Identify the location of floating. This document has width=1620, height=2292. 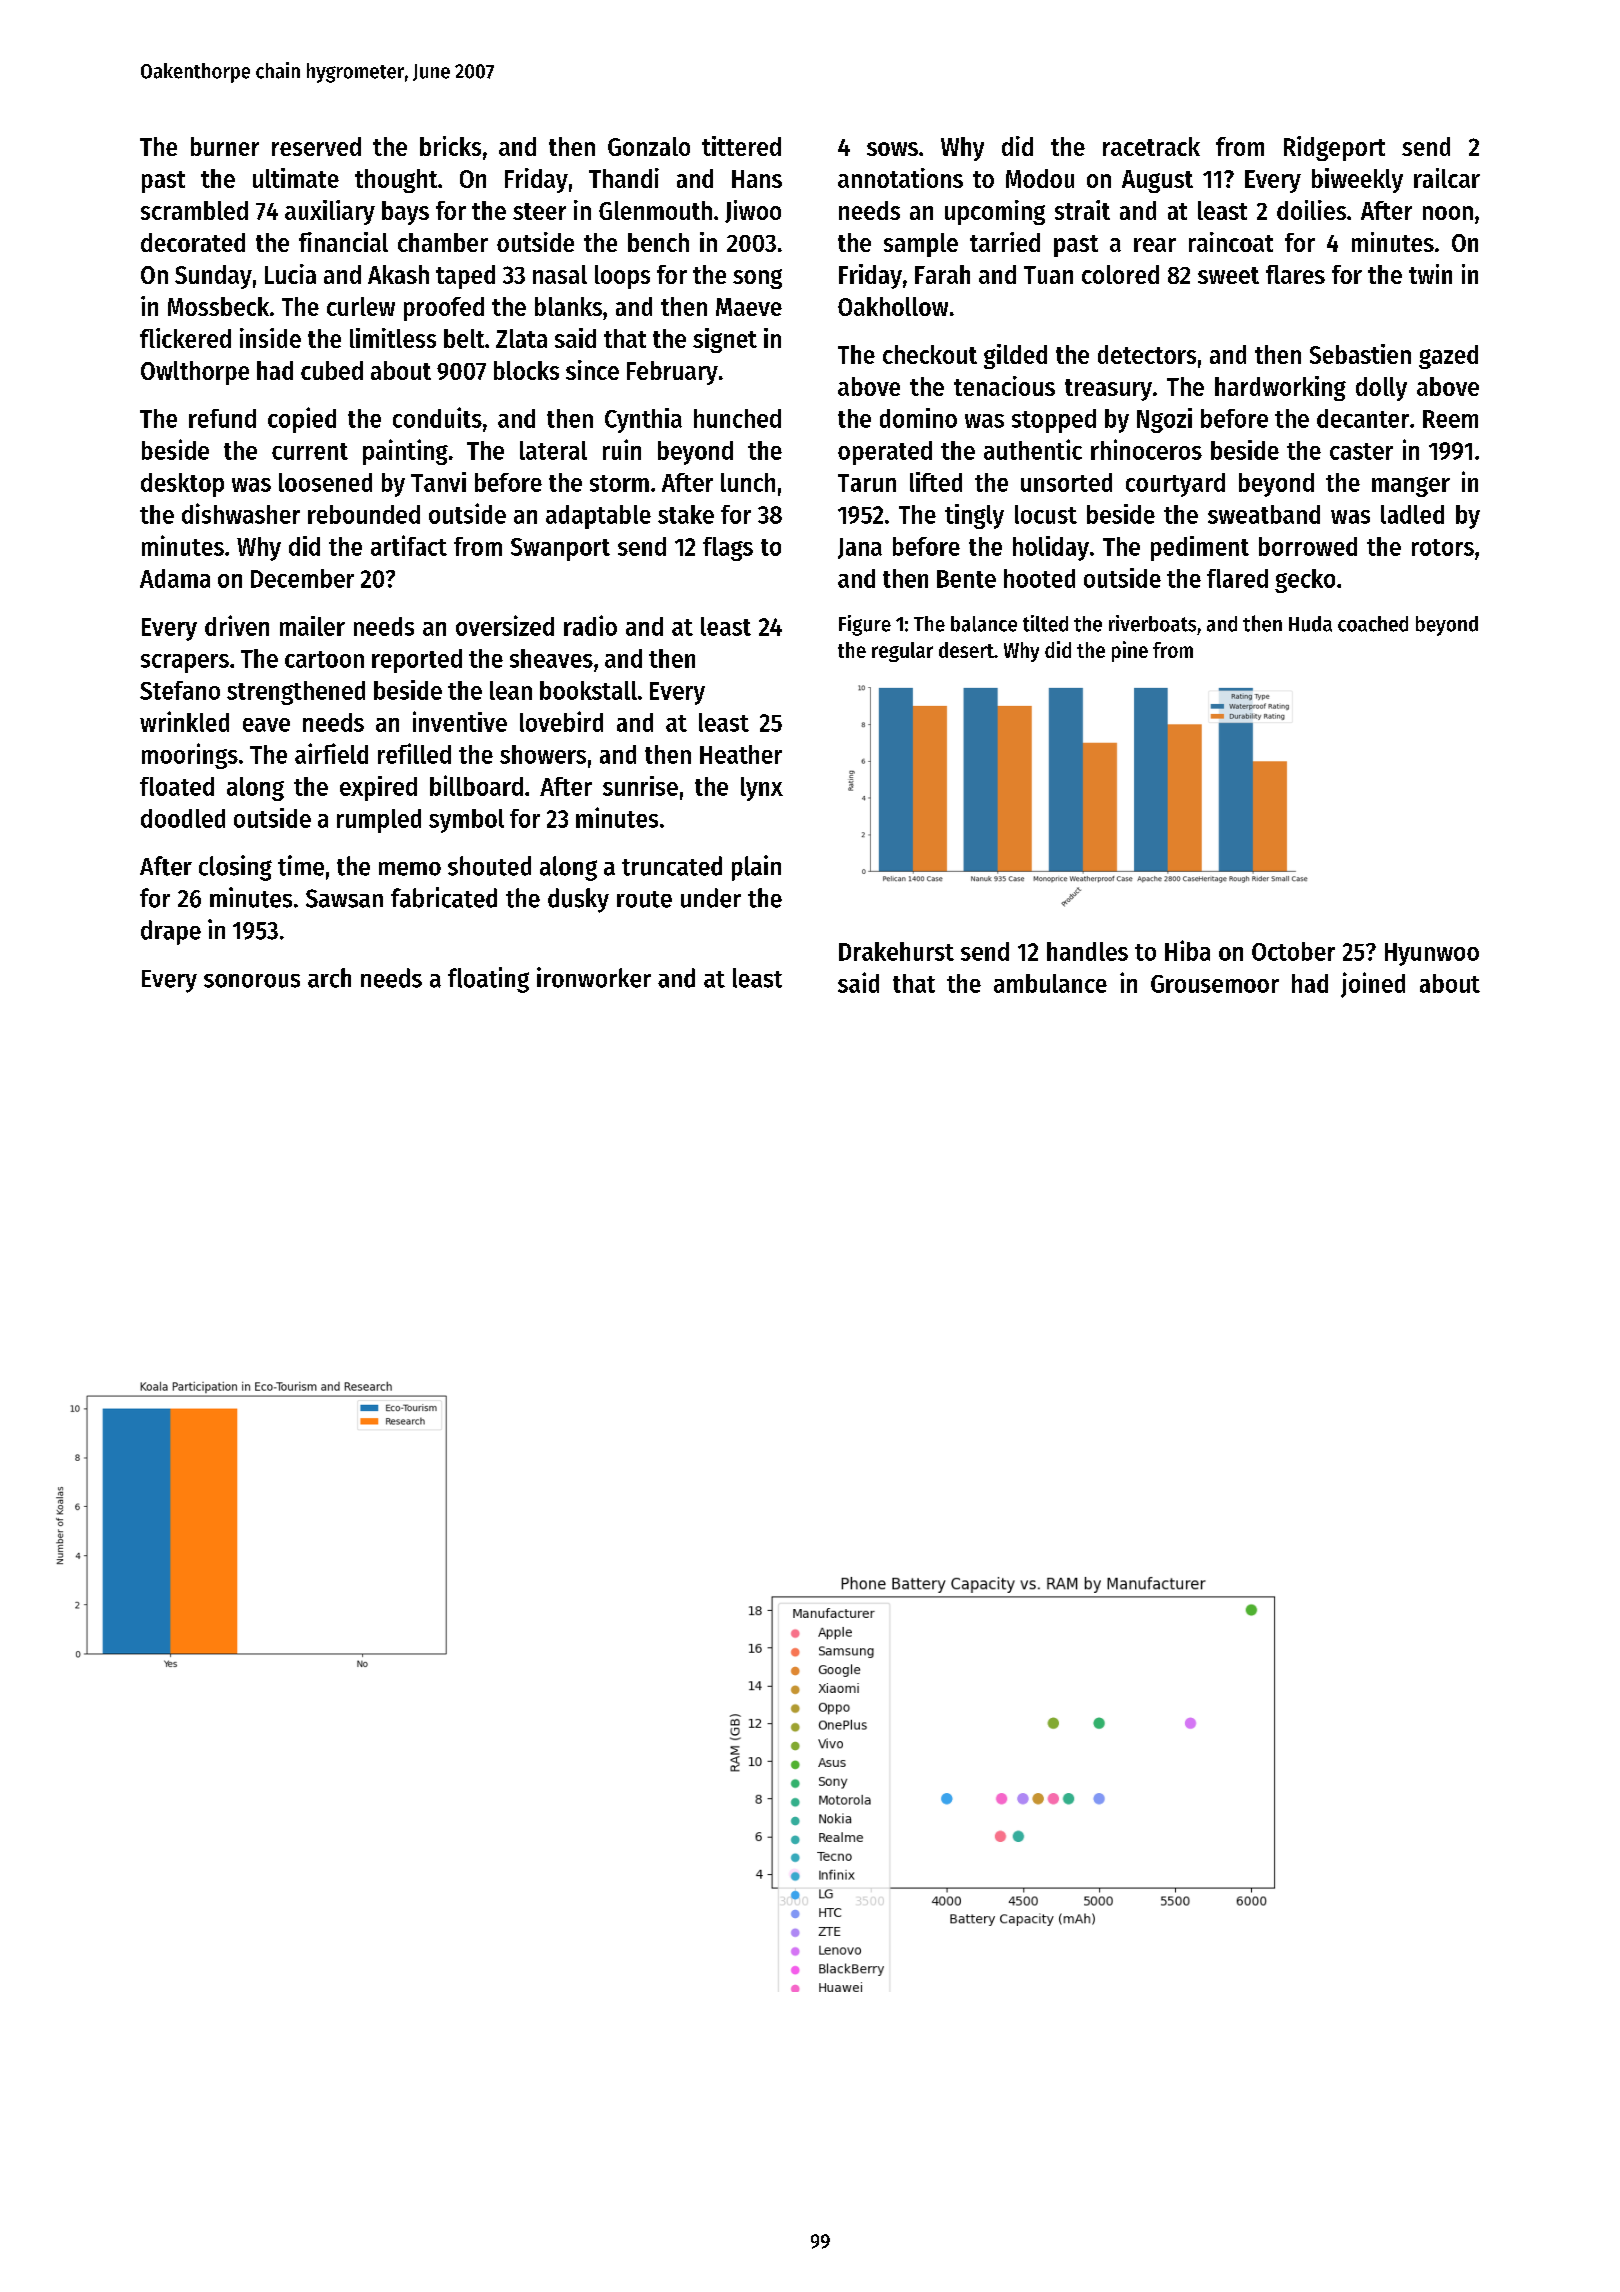
(488, 980).
